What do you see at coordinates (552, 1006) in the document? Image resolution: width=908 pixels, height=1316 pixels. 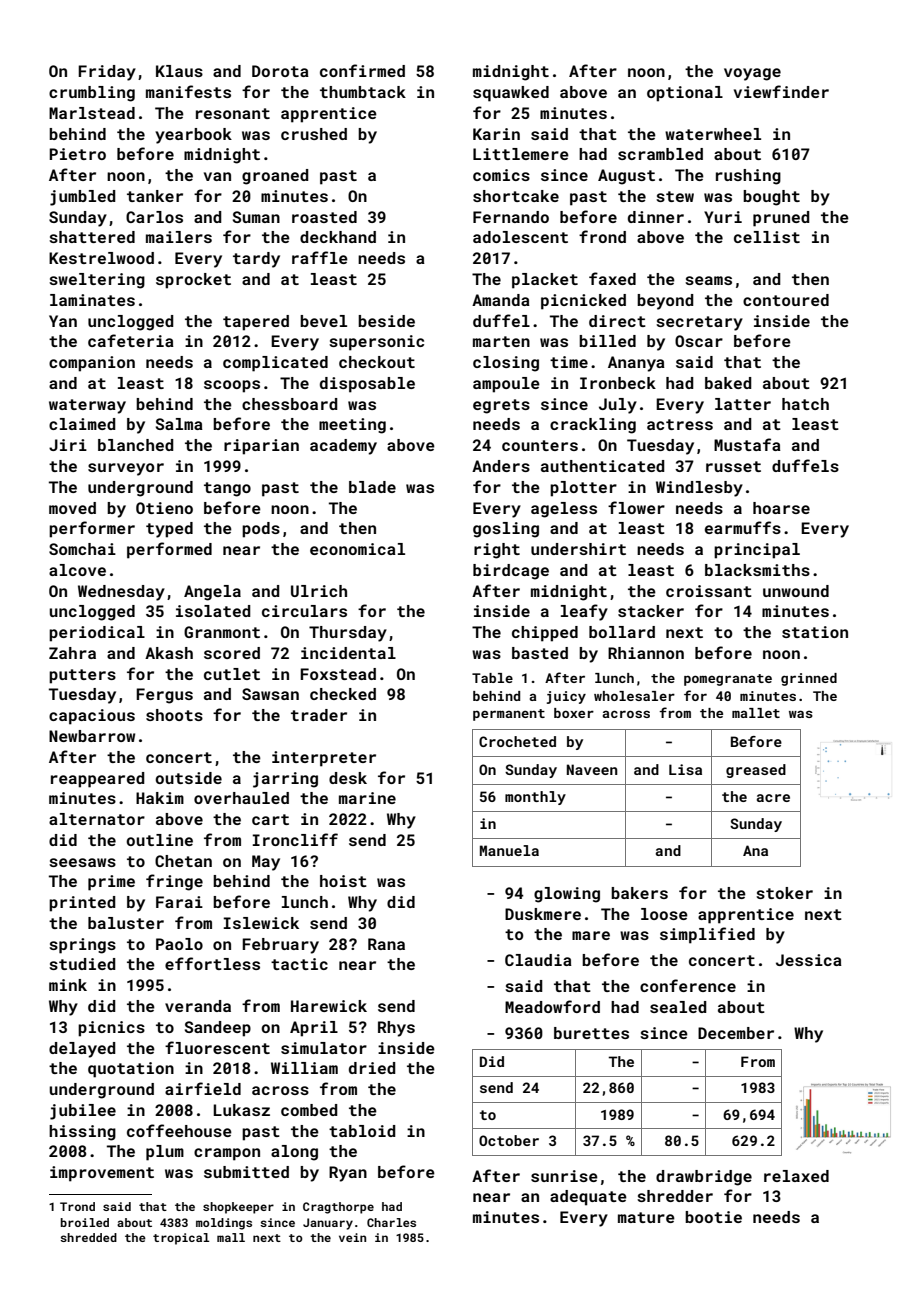 I see `Meadowford` at bounding box center [552, 1006].
